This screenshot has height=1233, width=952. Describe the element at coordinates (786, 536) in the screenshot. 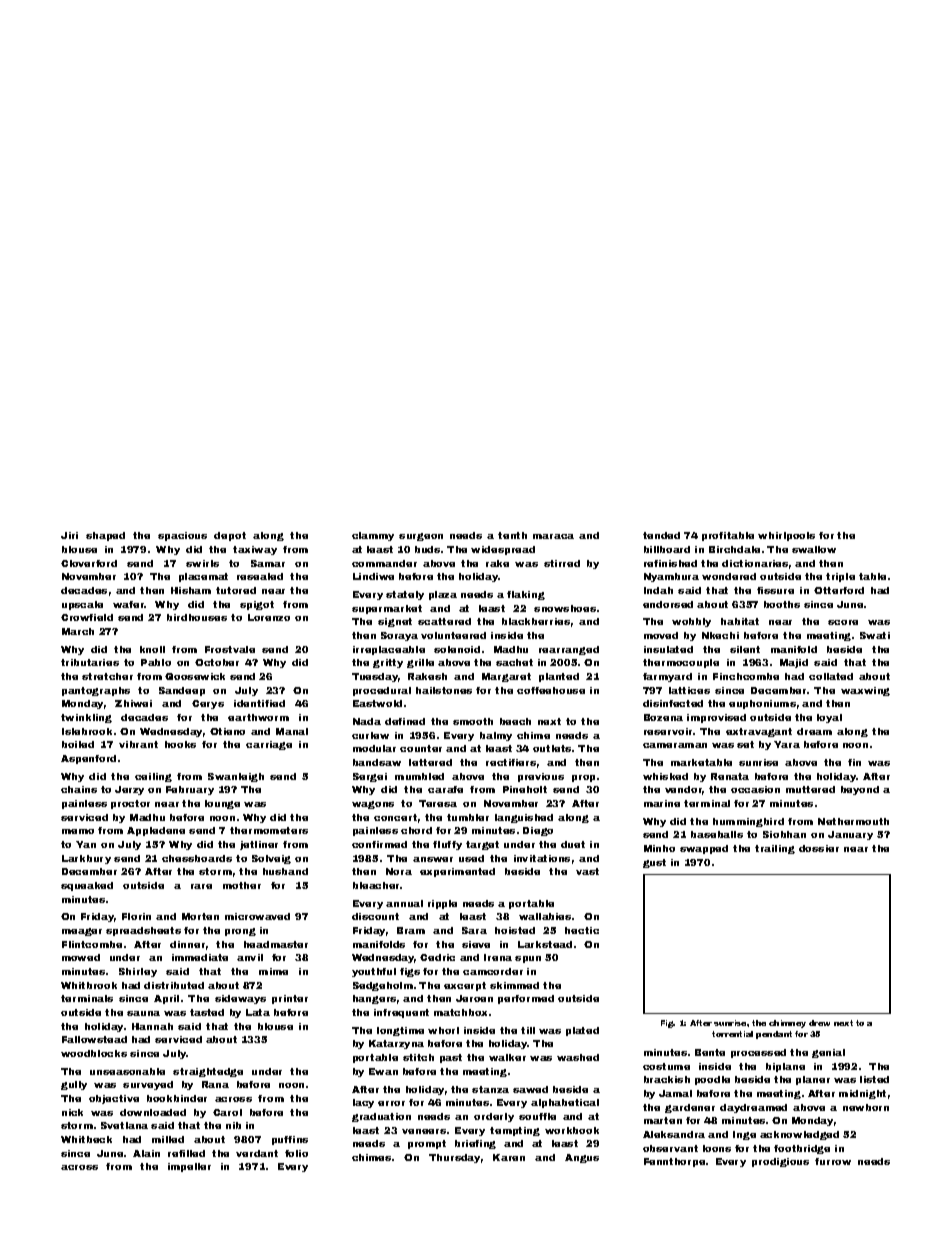

I see `whirlpools` at that location.
